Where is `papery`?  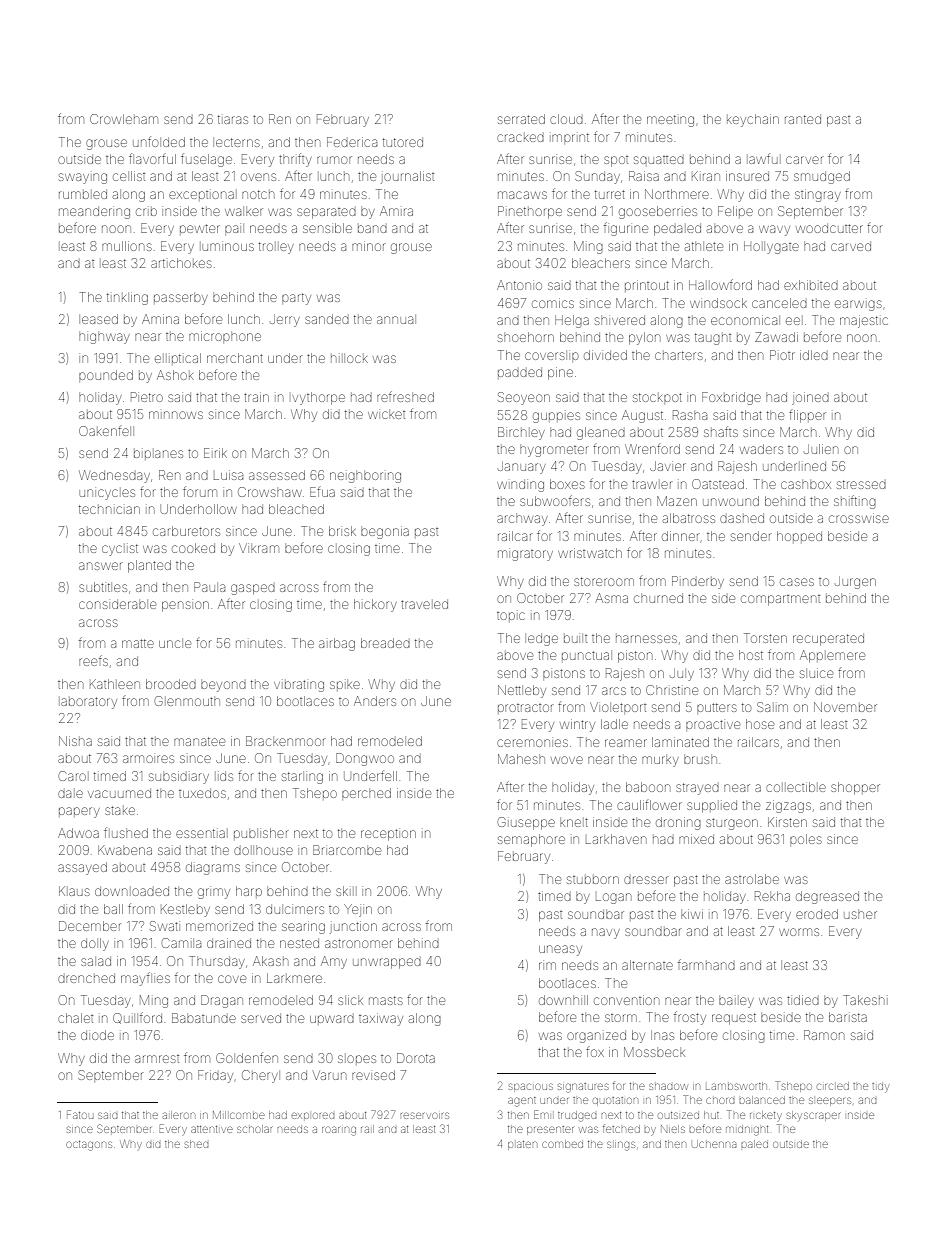
papery is located at coordinates (79, 812).
